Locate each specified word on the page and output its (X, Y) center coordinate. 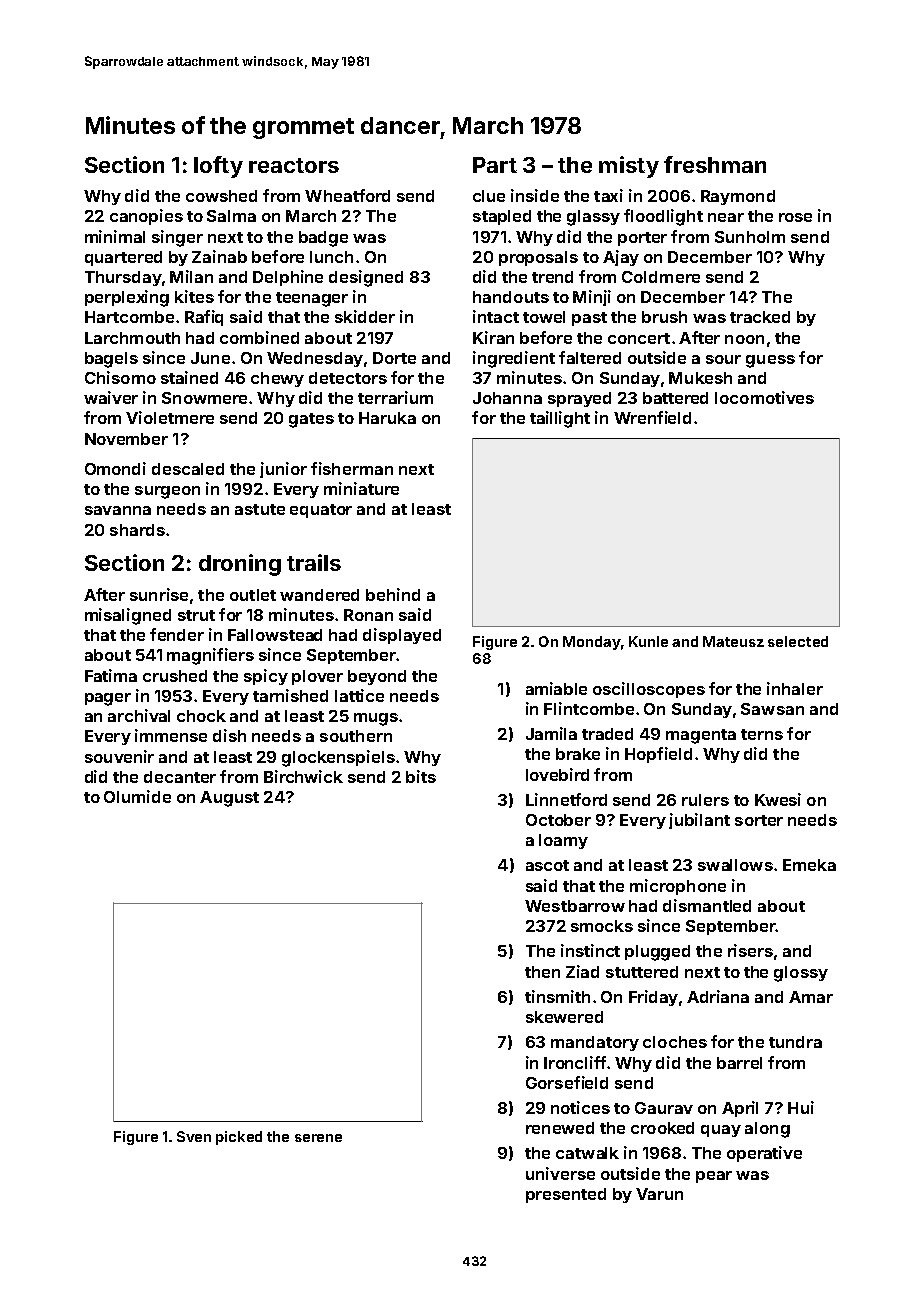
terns (762, 734)
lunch (331, 257)
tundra (795, 1042)
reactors (294, 165)
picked (239, 1138)
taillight (560, 419)
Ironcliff (575, 1062)
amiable (556, 688)
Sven (194, 1136)
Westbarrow (575, 906)
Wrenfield (652, 417)
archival (139, 715)
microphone (678, 887)
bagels (111, 360)
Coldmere (661, 277)
